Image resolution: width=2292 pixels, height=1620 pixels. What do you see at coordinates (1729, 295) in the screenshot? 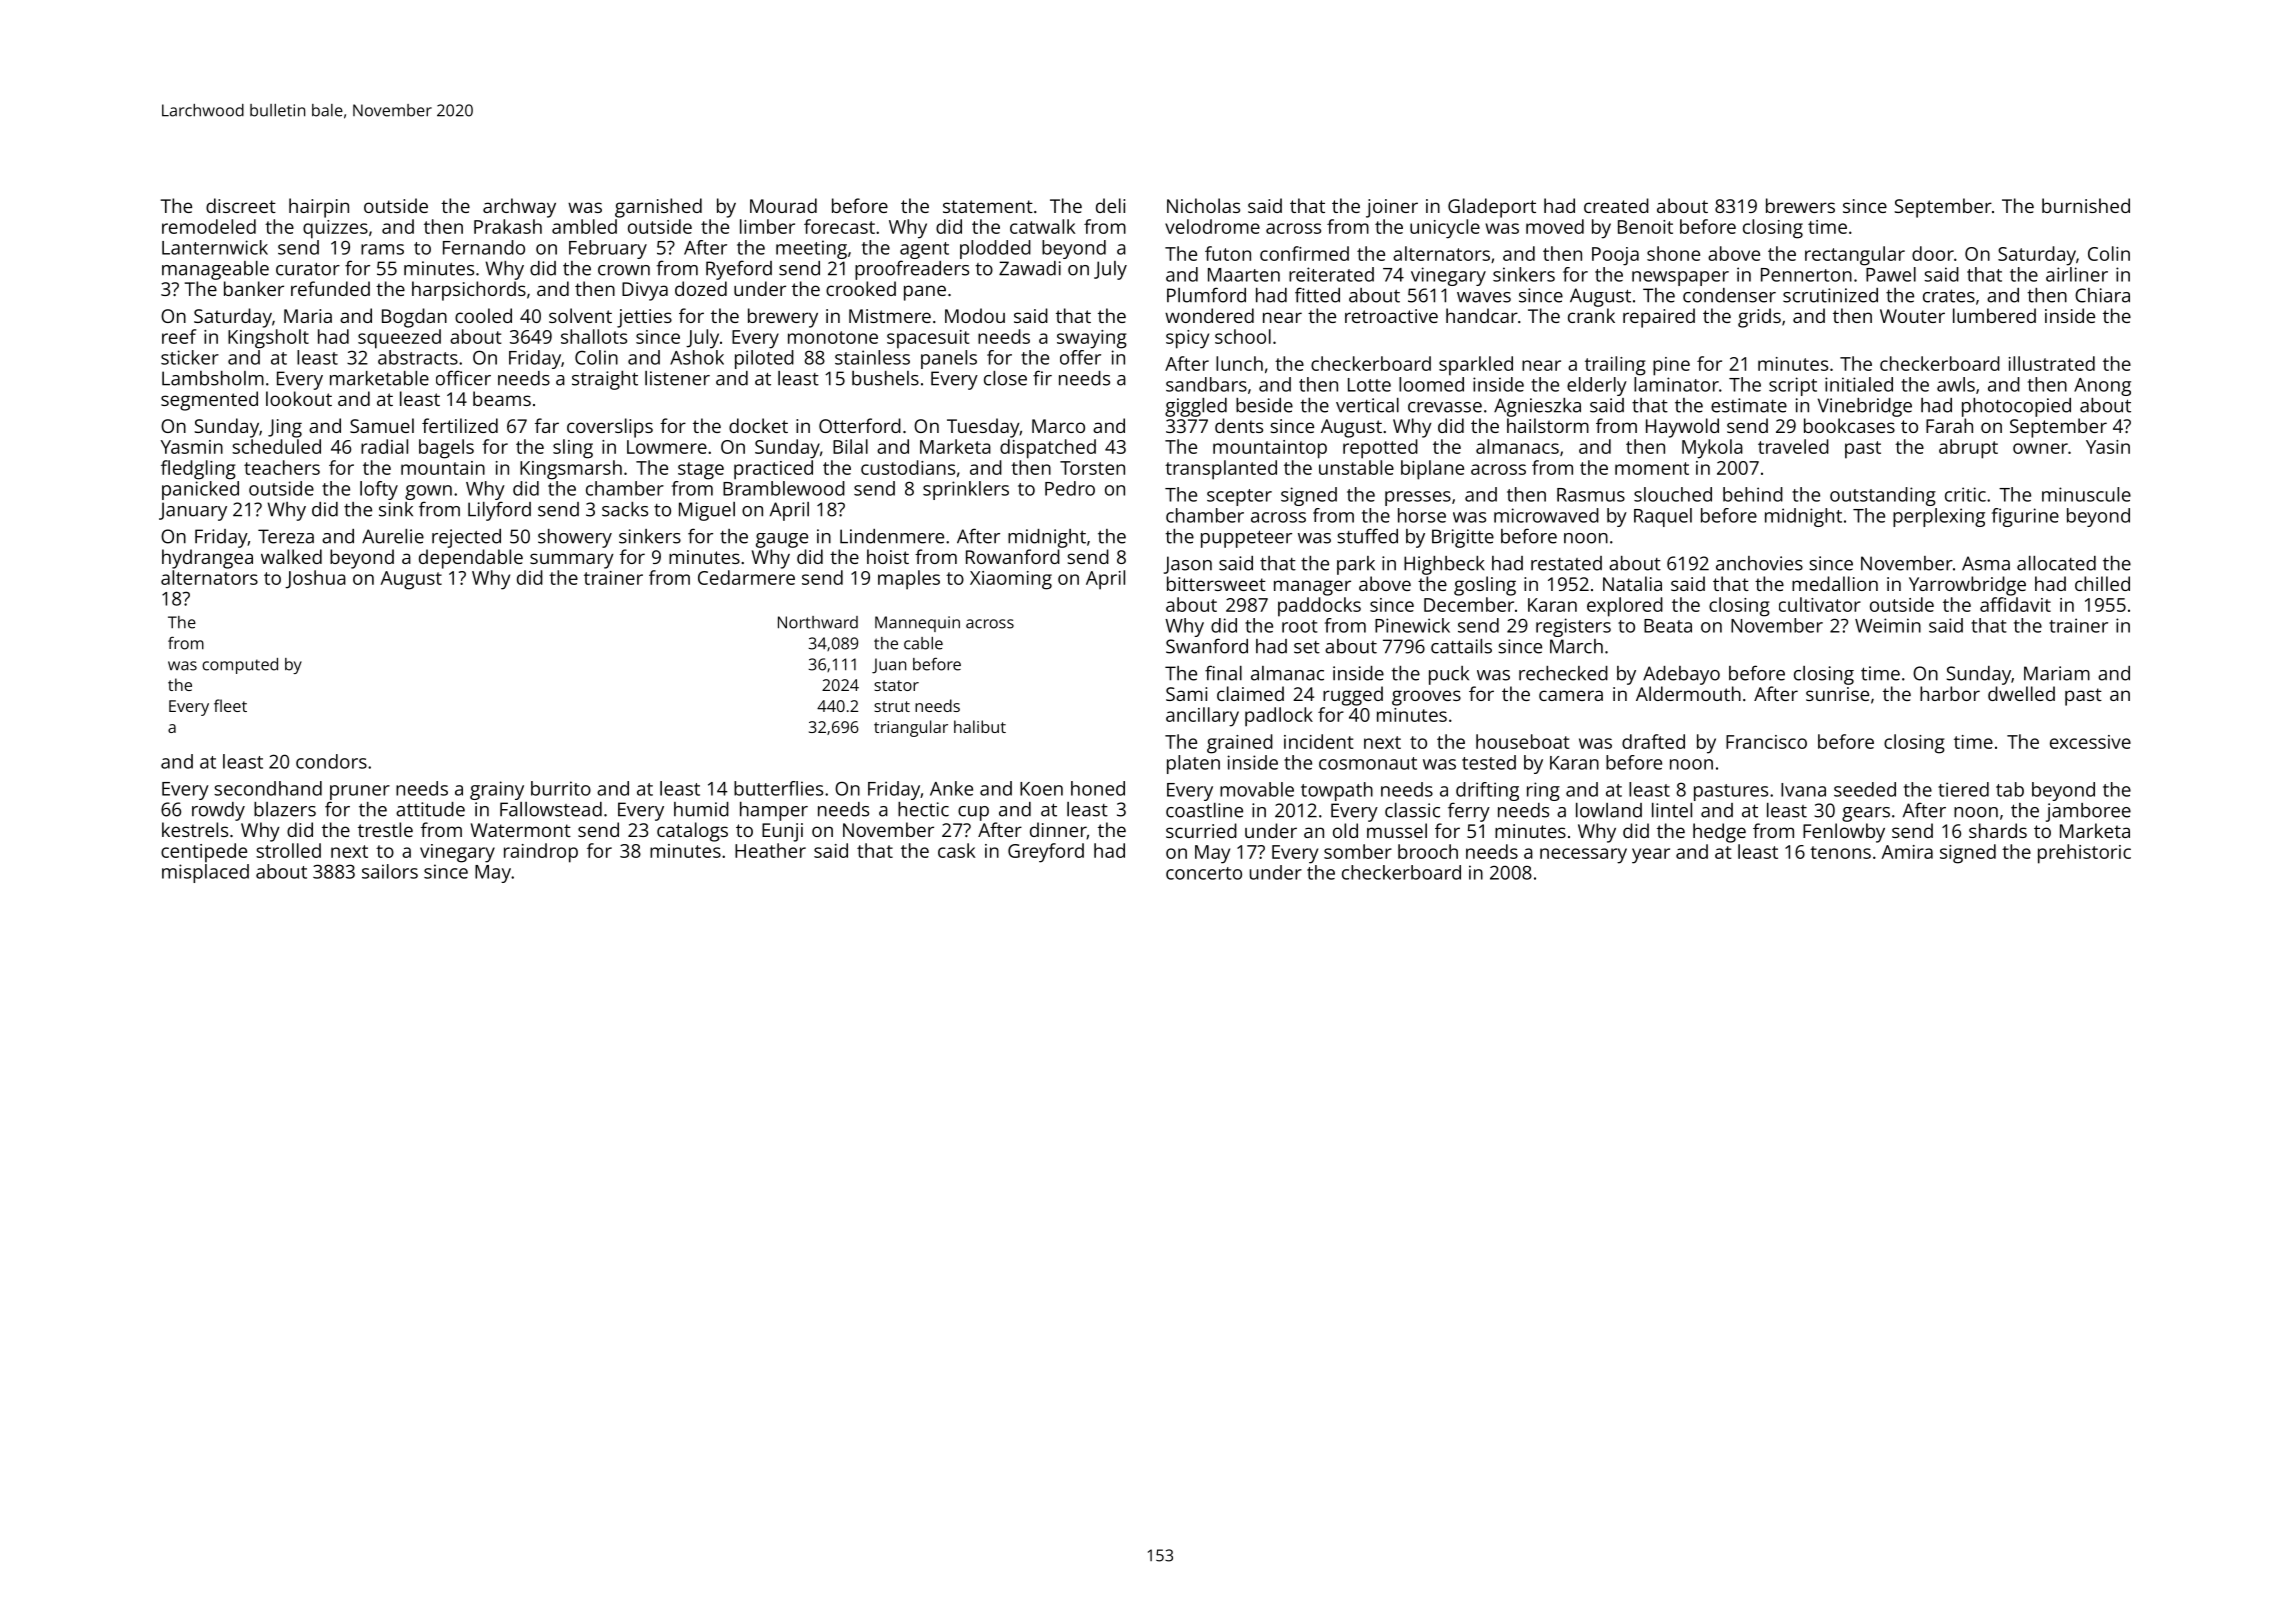
I see `condenser` at bounding box center [1729, 295].
